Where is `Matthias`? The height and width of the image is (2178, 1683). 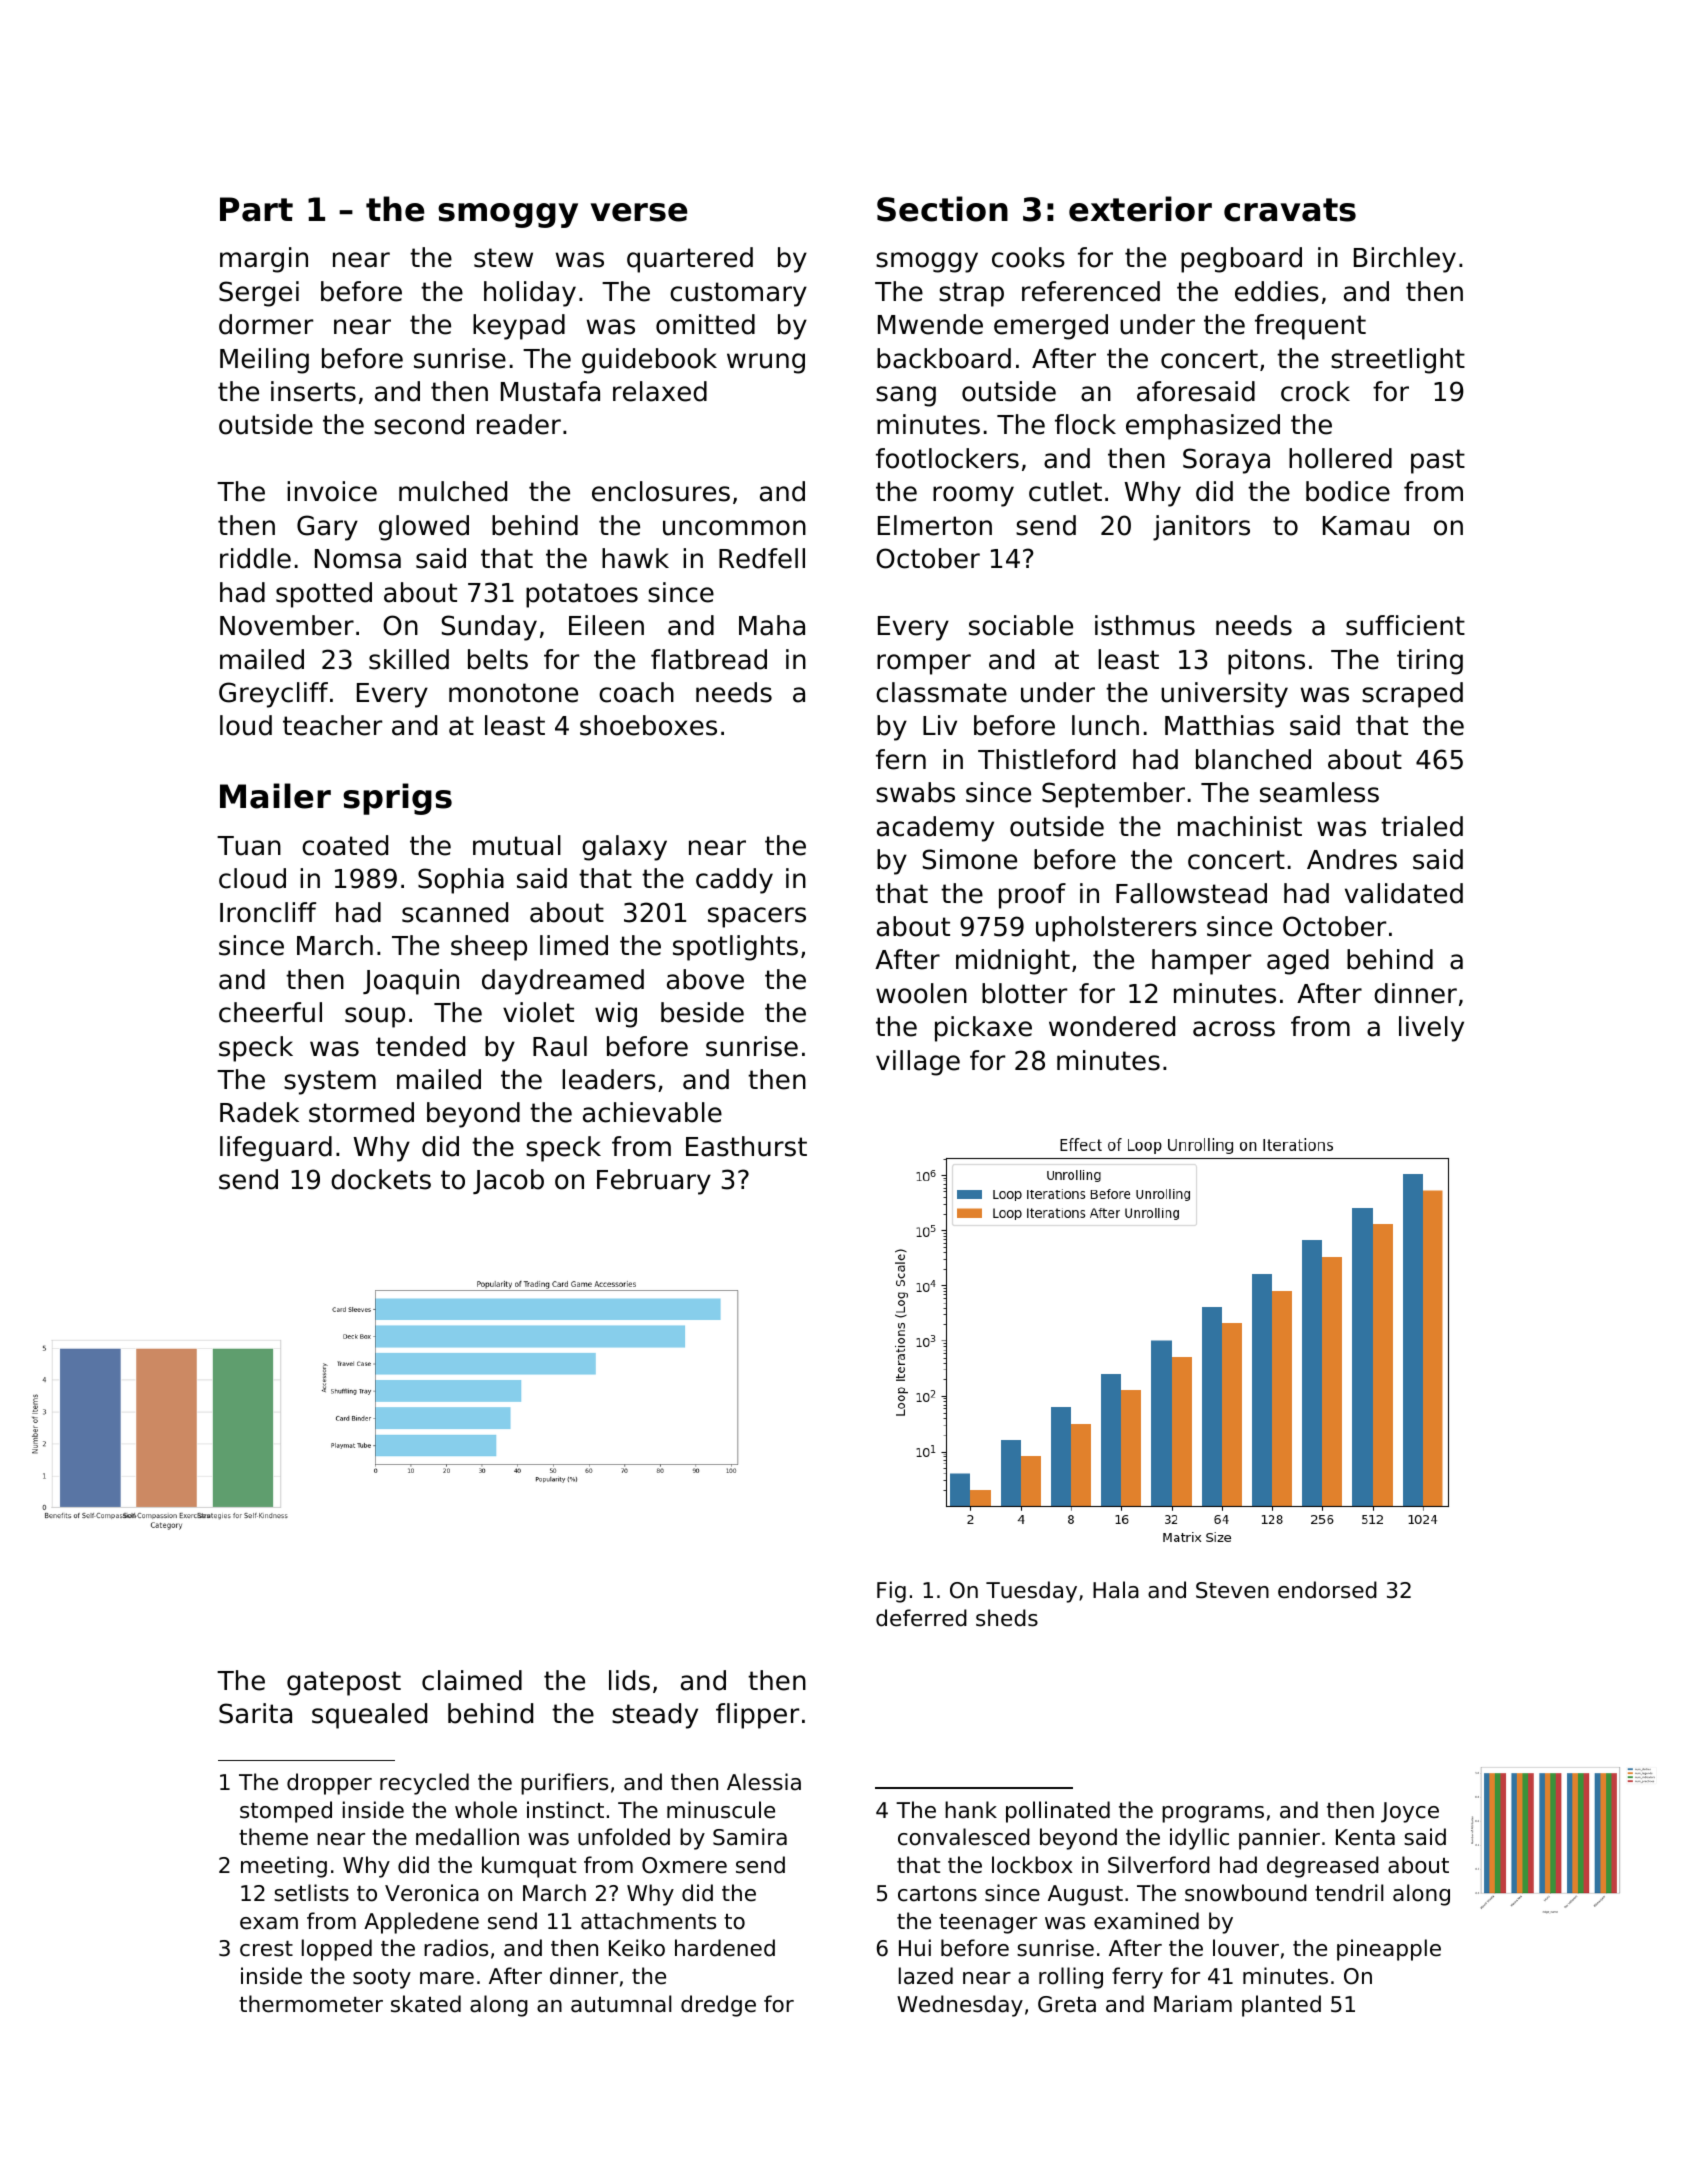 Matthias is located at coordinates (1219, 725).
